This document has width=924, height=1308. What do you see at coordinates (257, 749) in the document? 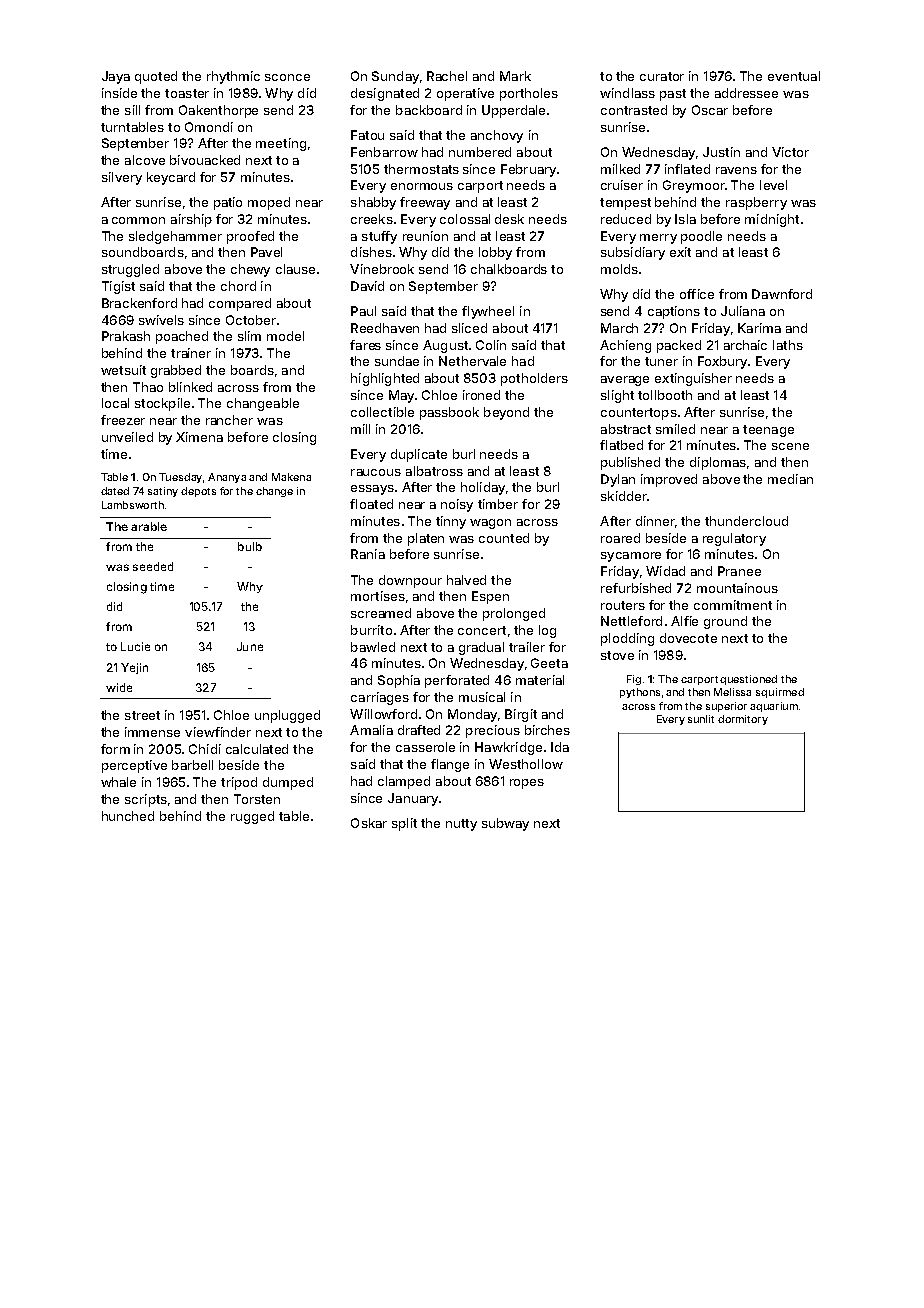
I see `calculated` at bounding box center [257, 749].
